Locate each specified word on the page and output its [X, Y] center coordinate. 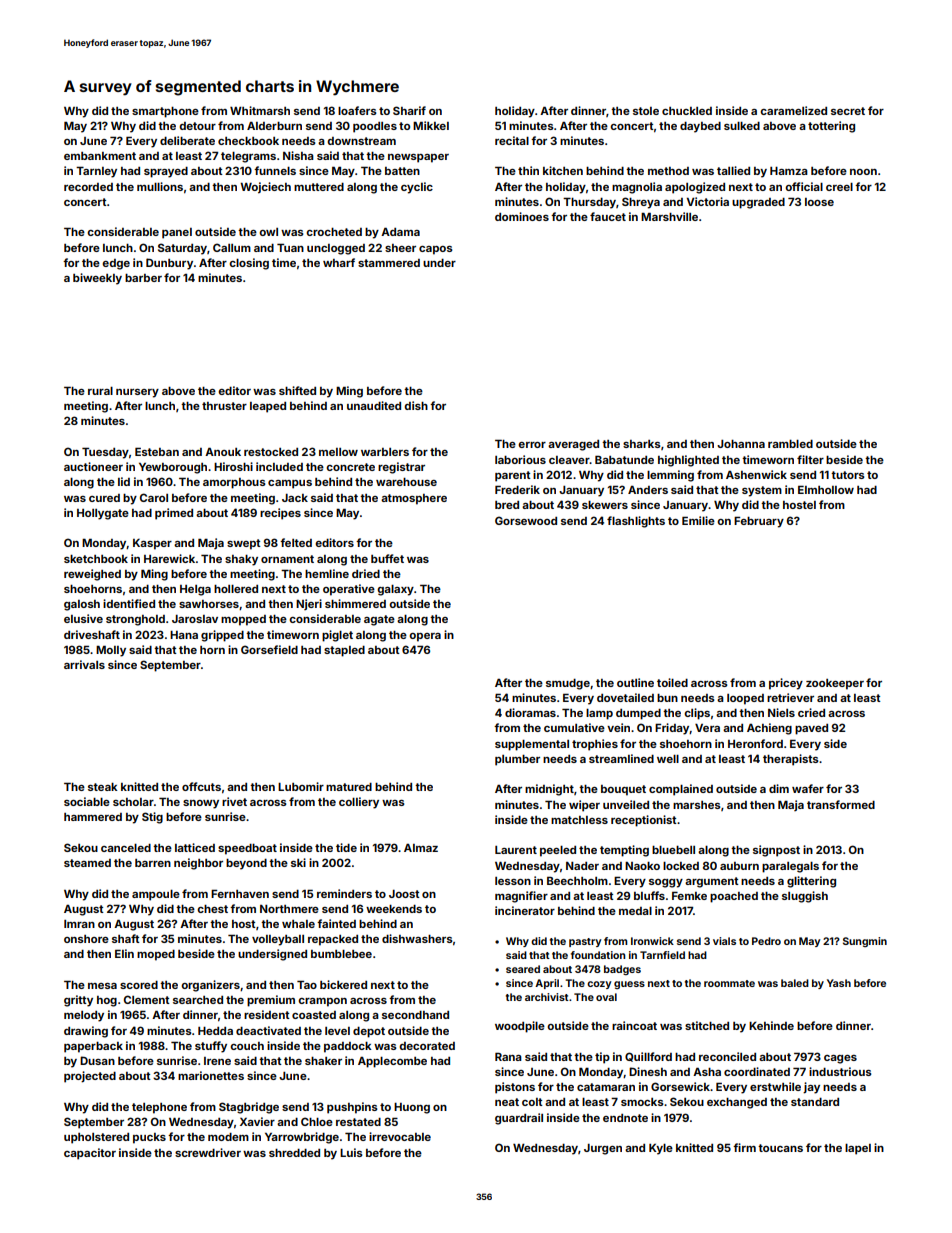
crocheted [334, 232]
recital [512, 140]
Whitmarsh [260, 110]
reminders [344, 893]
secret [848, 111]
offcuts [201, 786]
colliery [359, 803]
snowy [201, 804]
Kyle [661, 1149]
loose [819, 202]
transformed [841, 804]
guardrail [519, 1119]
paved [811, 729]
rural [100, 391]
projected [90, 1077]
